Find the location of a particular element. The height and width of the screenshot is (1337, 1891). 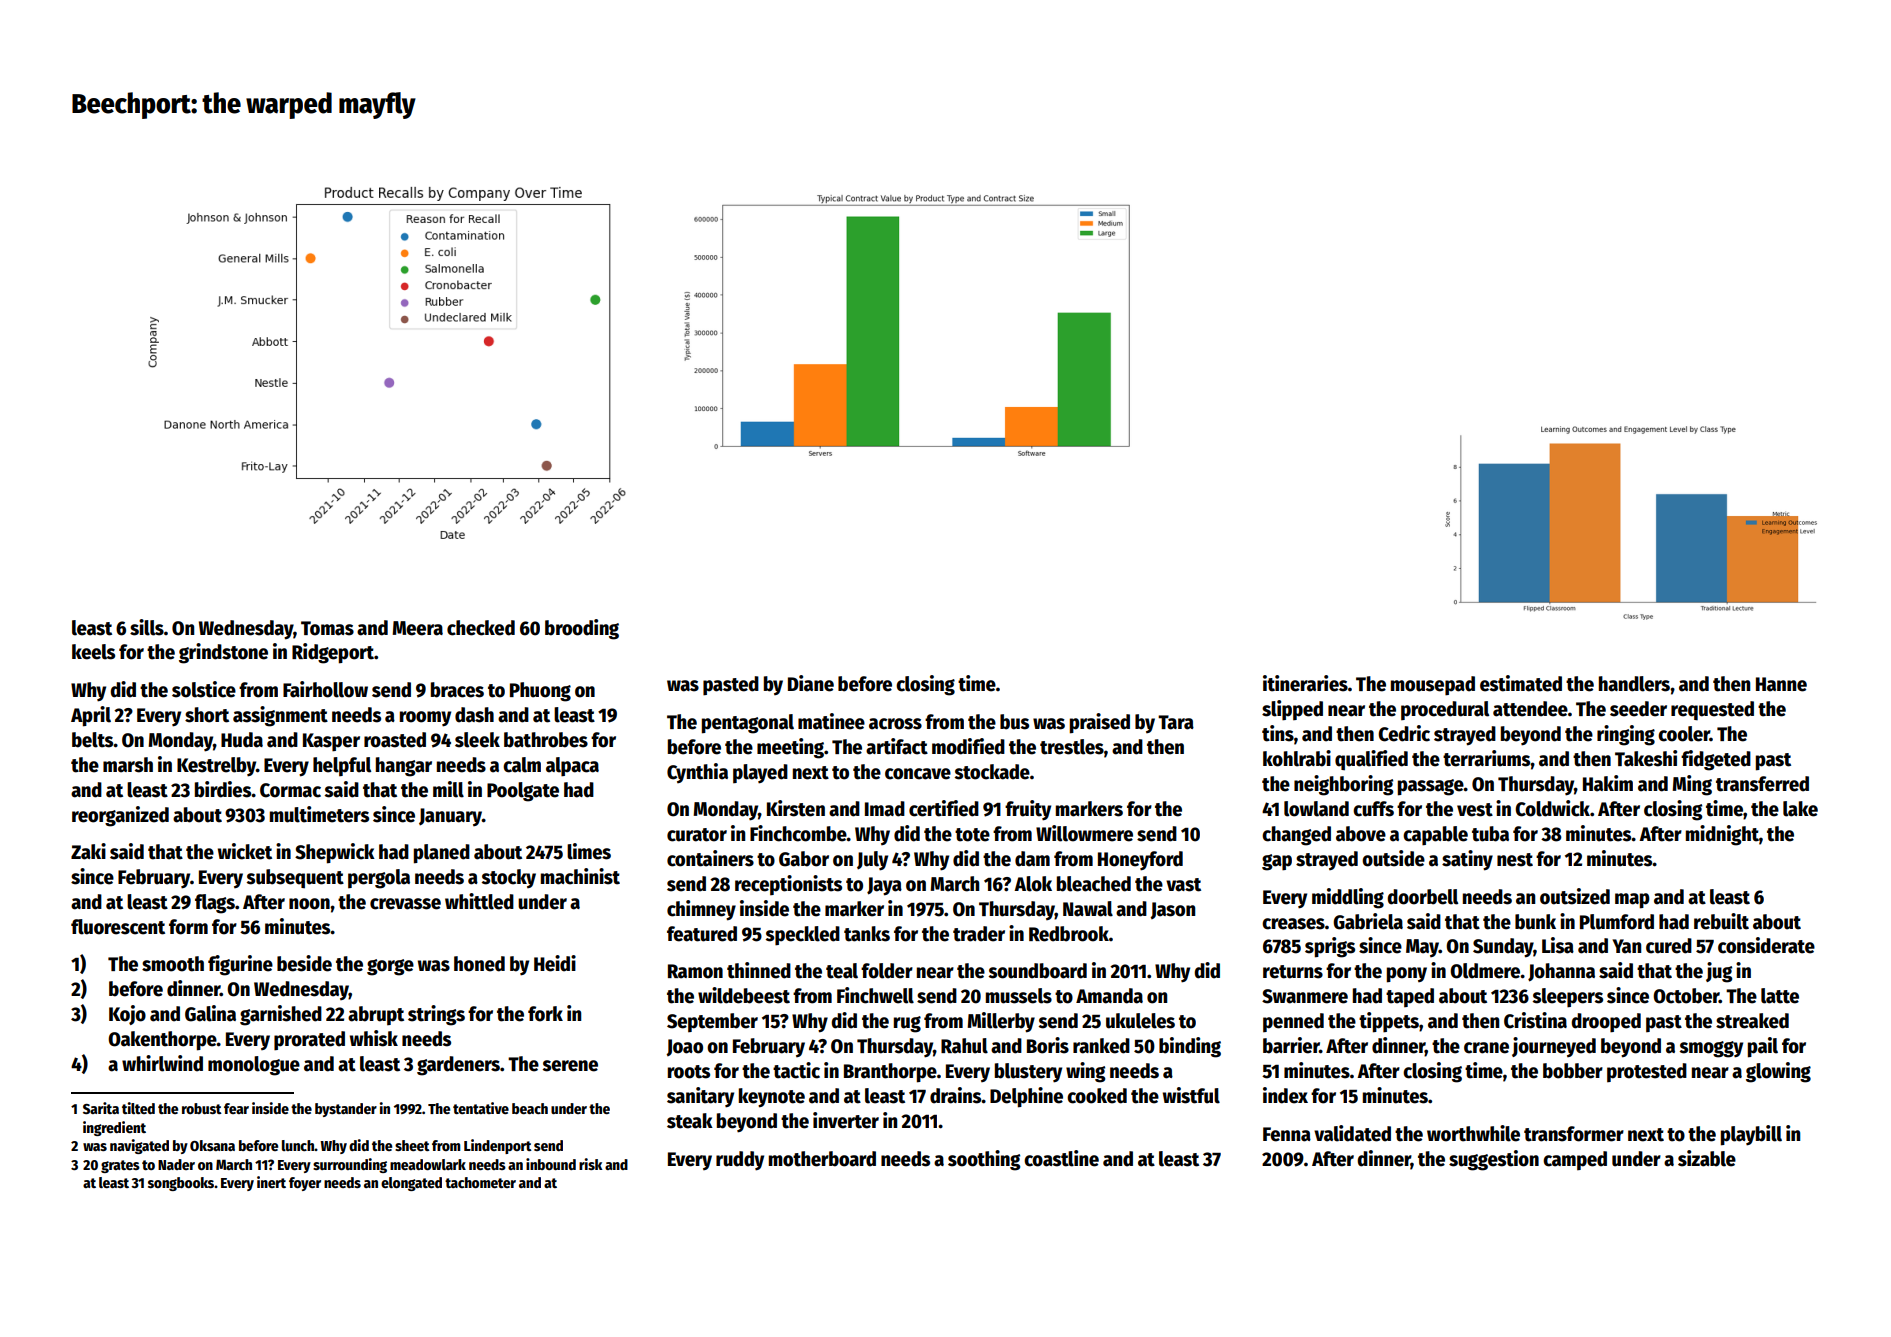

chimney is located at coordinates (701, 910).
